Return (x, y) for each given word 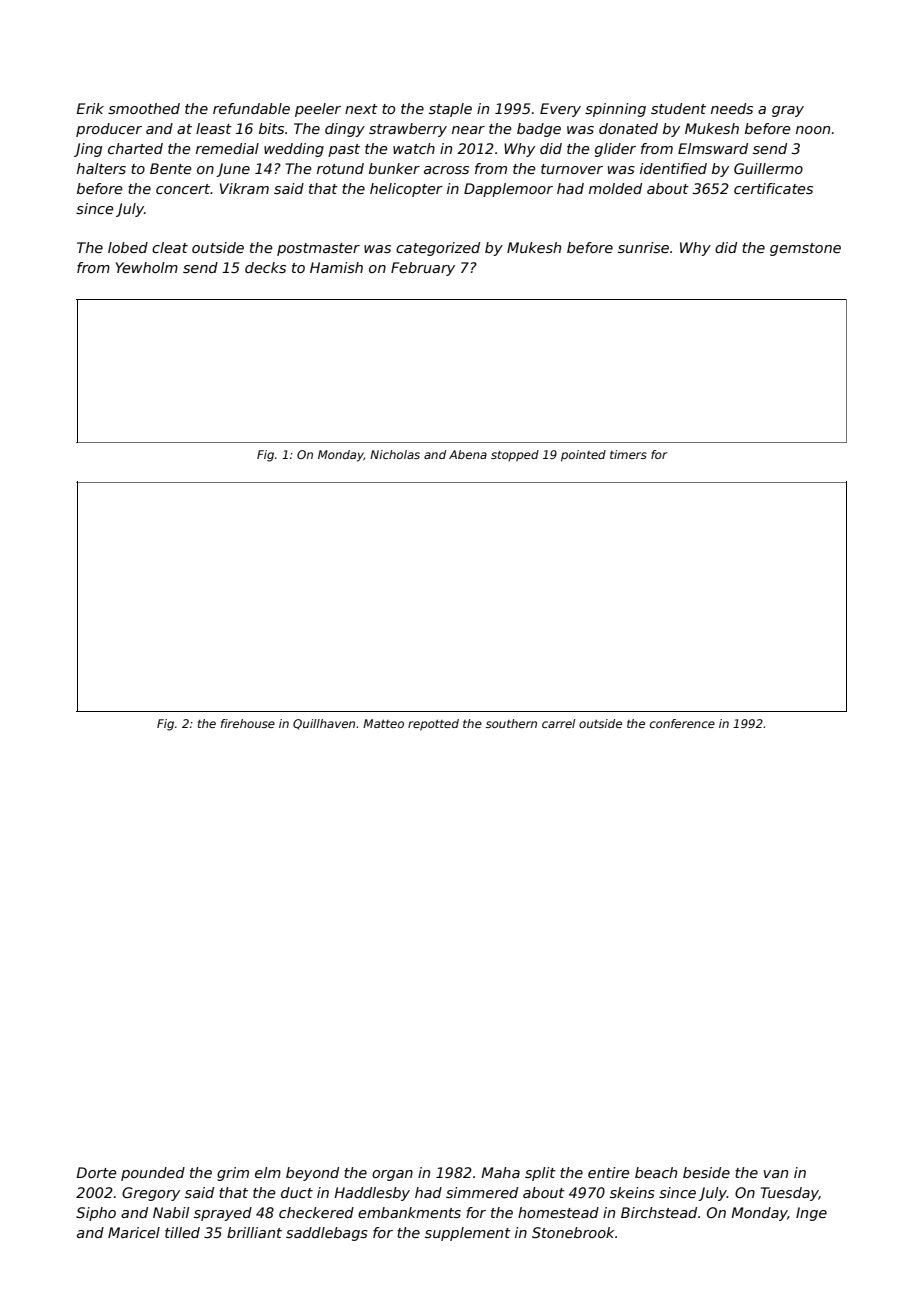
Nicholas (395, 454)
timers (628, 454)
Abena (468, 454)
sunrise (643, 247)
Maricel (134, 1232)
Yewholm (147, 267)
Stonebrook (573, 1232)
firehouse (248, 723)
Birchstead (659, 1212)
